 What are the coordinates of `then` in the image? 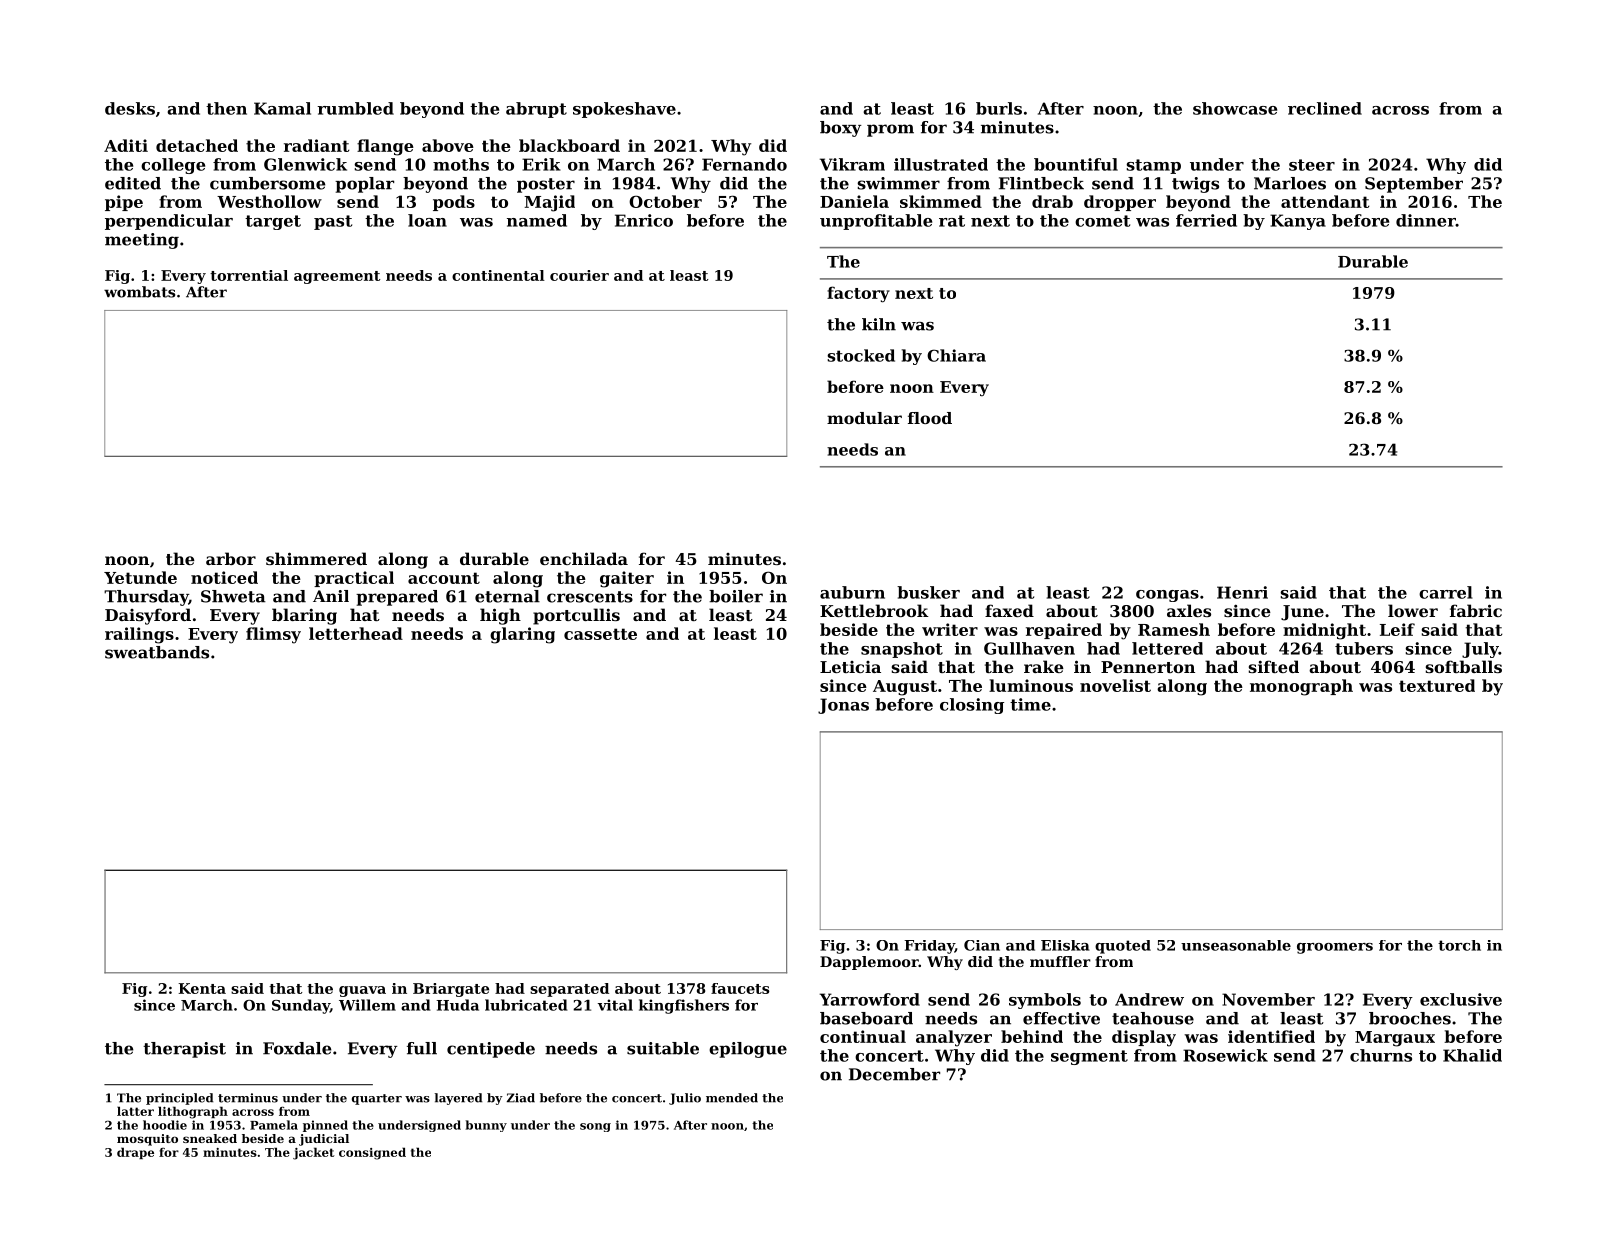 It's located at (226, 108).
